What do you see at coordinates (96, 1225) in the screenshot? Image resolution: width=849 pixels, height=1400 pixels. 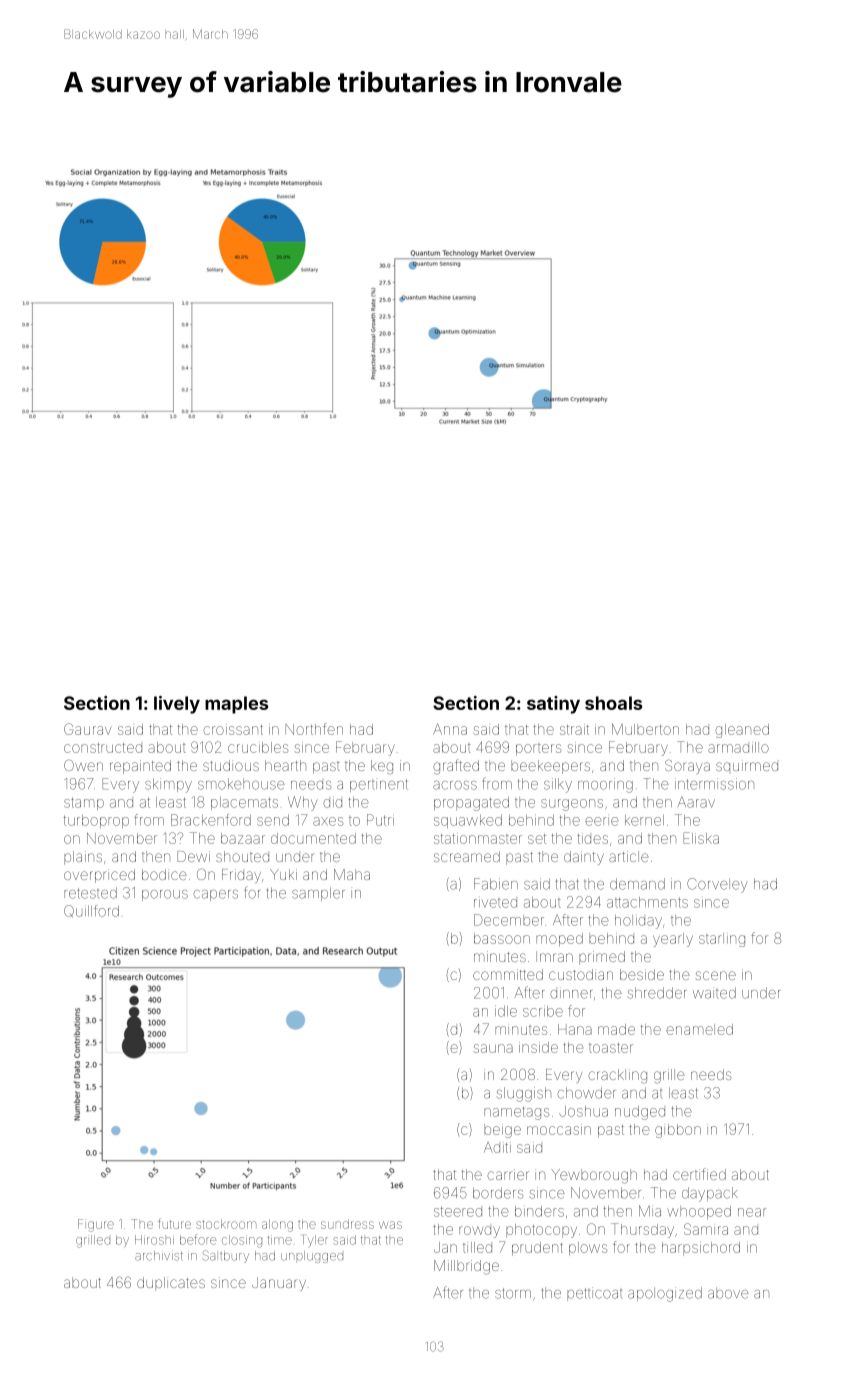 I see `Figure` at bounding box center [96, 1225].
